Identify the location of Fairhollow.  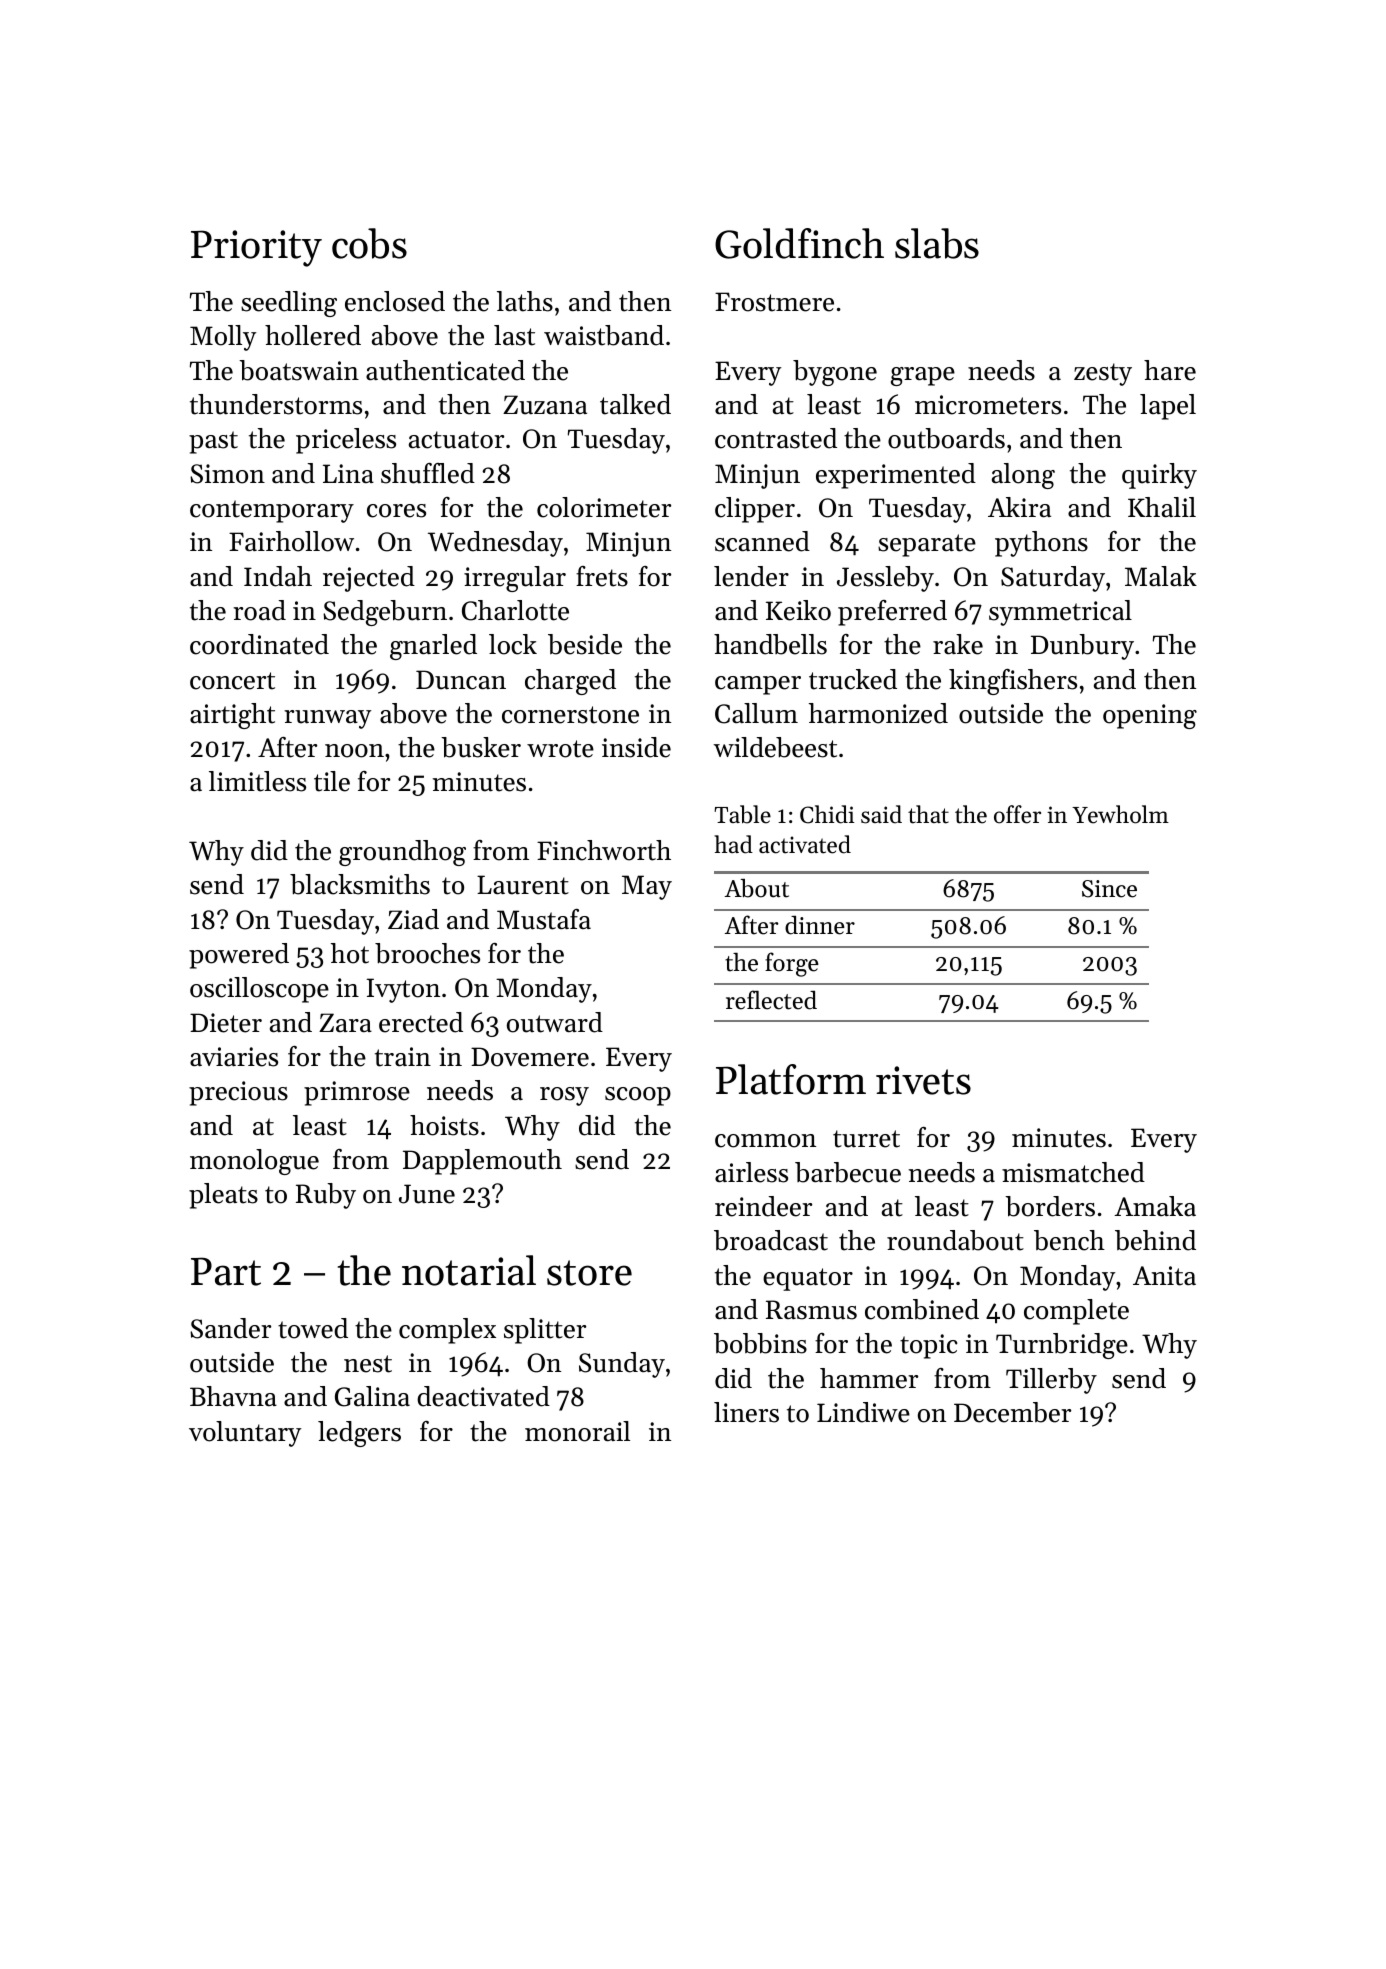
(291, 541).
